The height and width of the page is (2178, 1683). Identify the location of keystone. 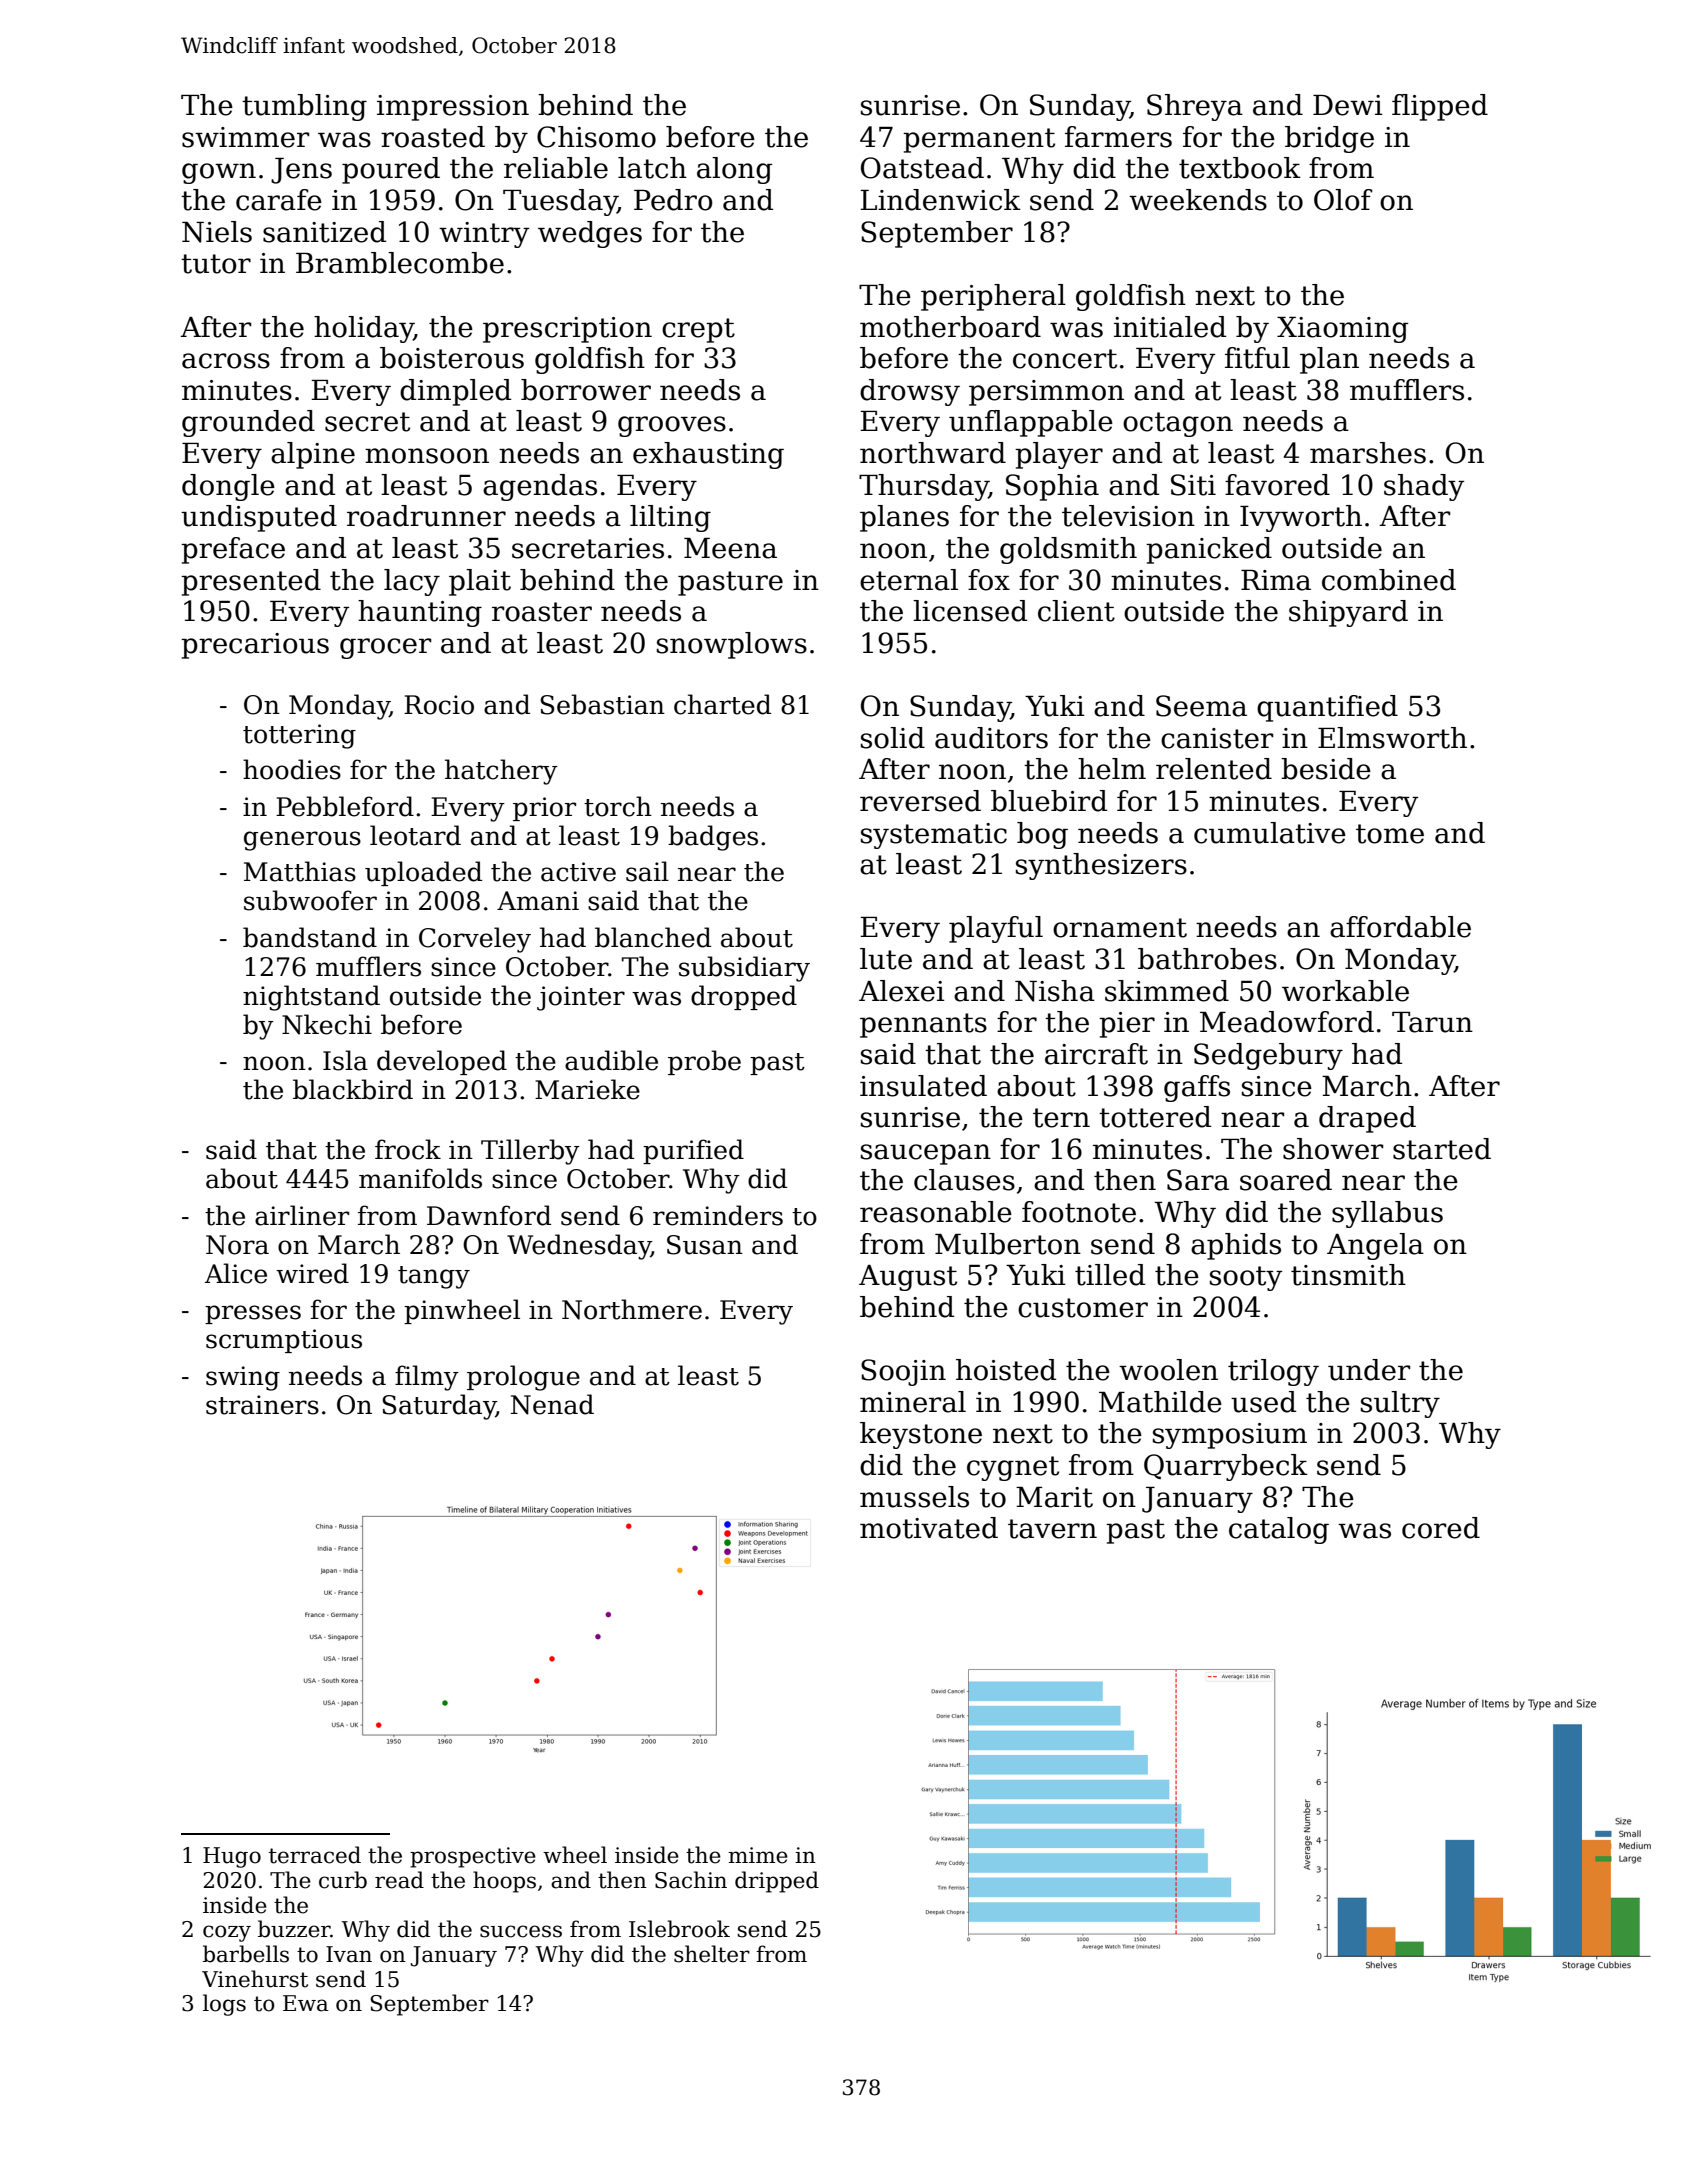
(921, 1435).
